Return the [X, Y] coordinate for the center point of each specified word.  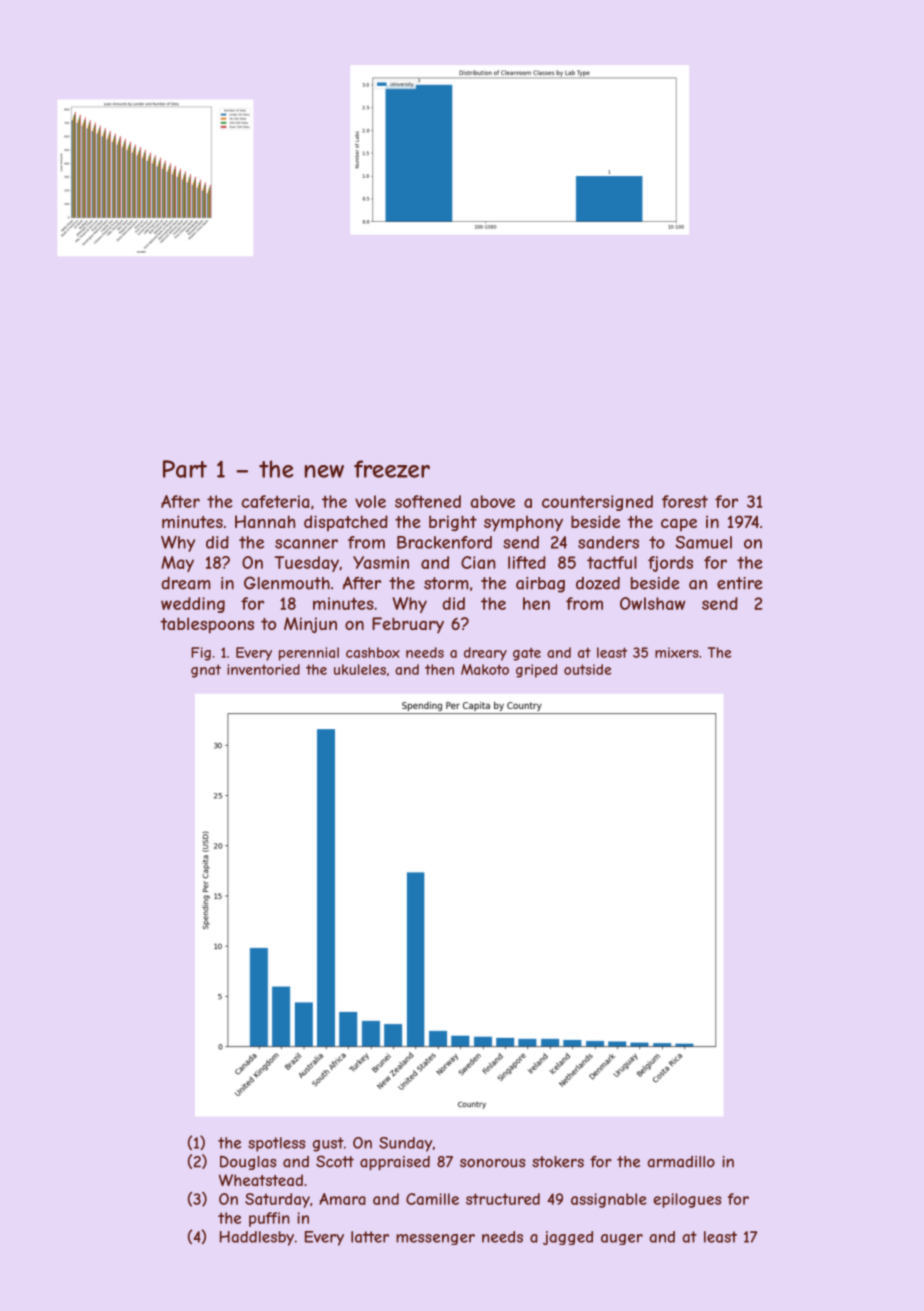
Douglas [248, 1163]
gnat [206, 671]
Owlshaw [653, 603]
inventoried [263, 669]
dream [186, 583]
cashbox [373, 652]
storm [446, 583]
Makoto [485, 669]
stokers [558, 1162]
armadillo [681, 1162]
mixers [677, 652]
